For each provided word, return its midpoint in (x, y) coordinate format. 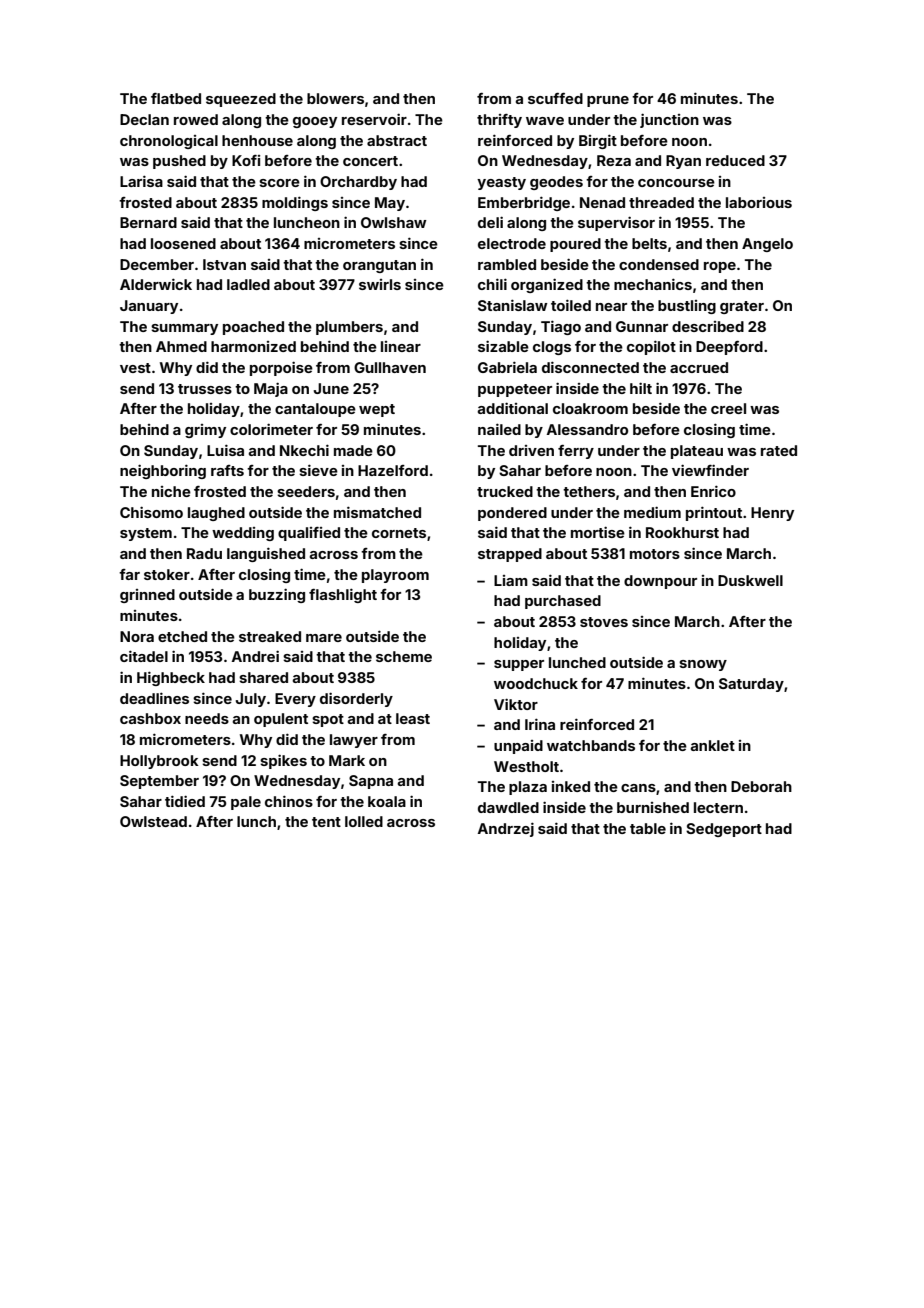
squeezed (241, 100)
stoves (604, 622)
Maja (271, 389)
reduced (735, 160)
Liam (511, 580)
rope (720, 267)
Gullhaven (390, 367)
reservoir (374, 119)
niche (171, 491)
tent (326, 822)
